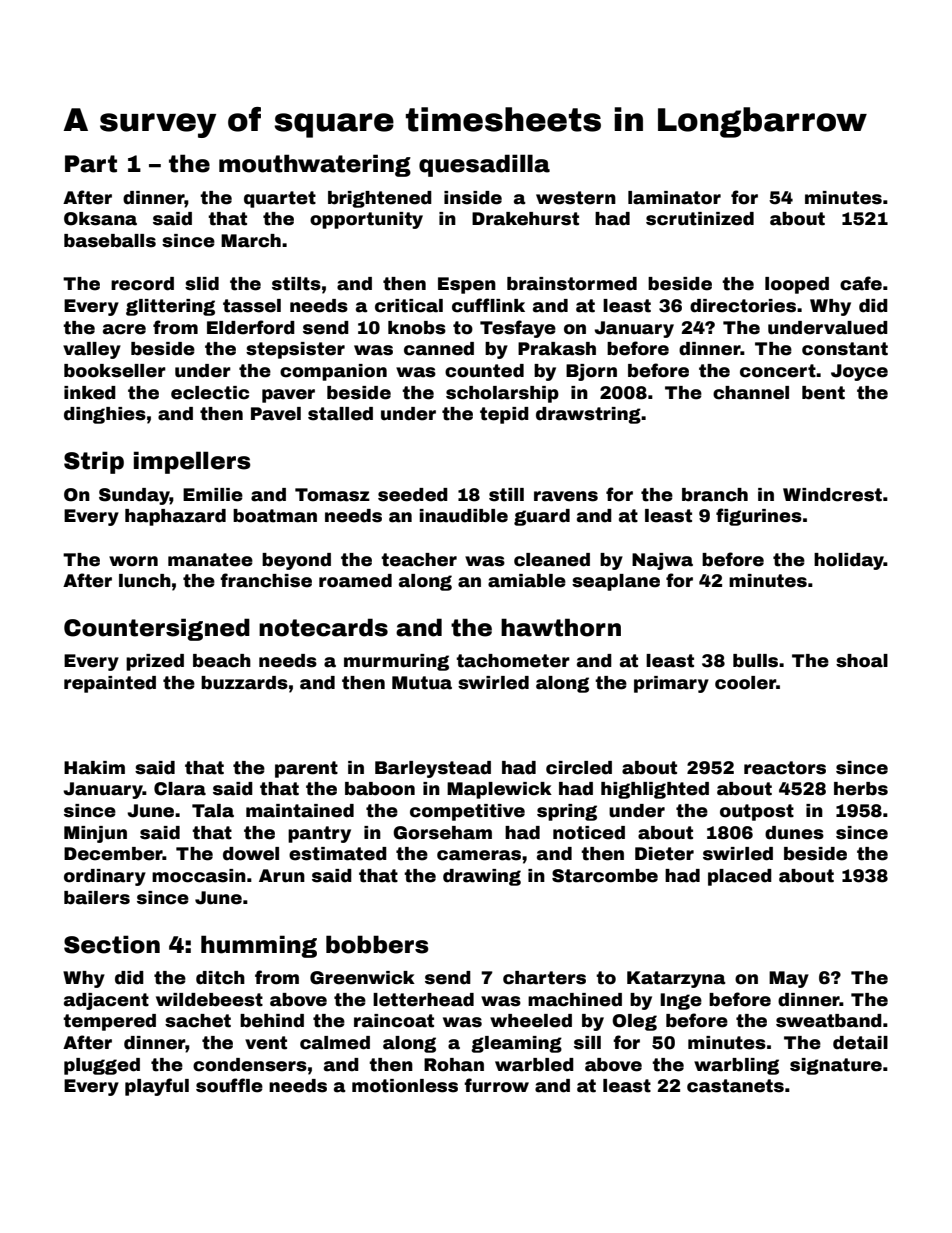 The width and height of the screenshot is (952, 1233). What do you see at coordinates (315, 165) in the screenshot?
I see `mouthwatering` at bounding box center [315, 165].
